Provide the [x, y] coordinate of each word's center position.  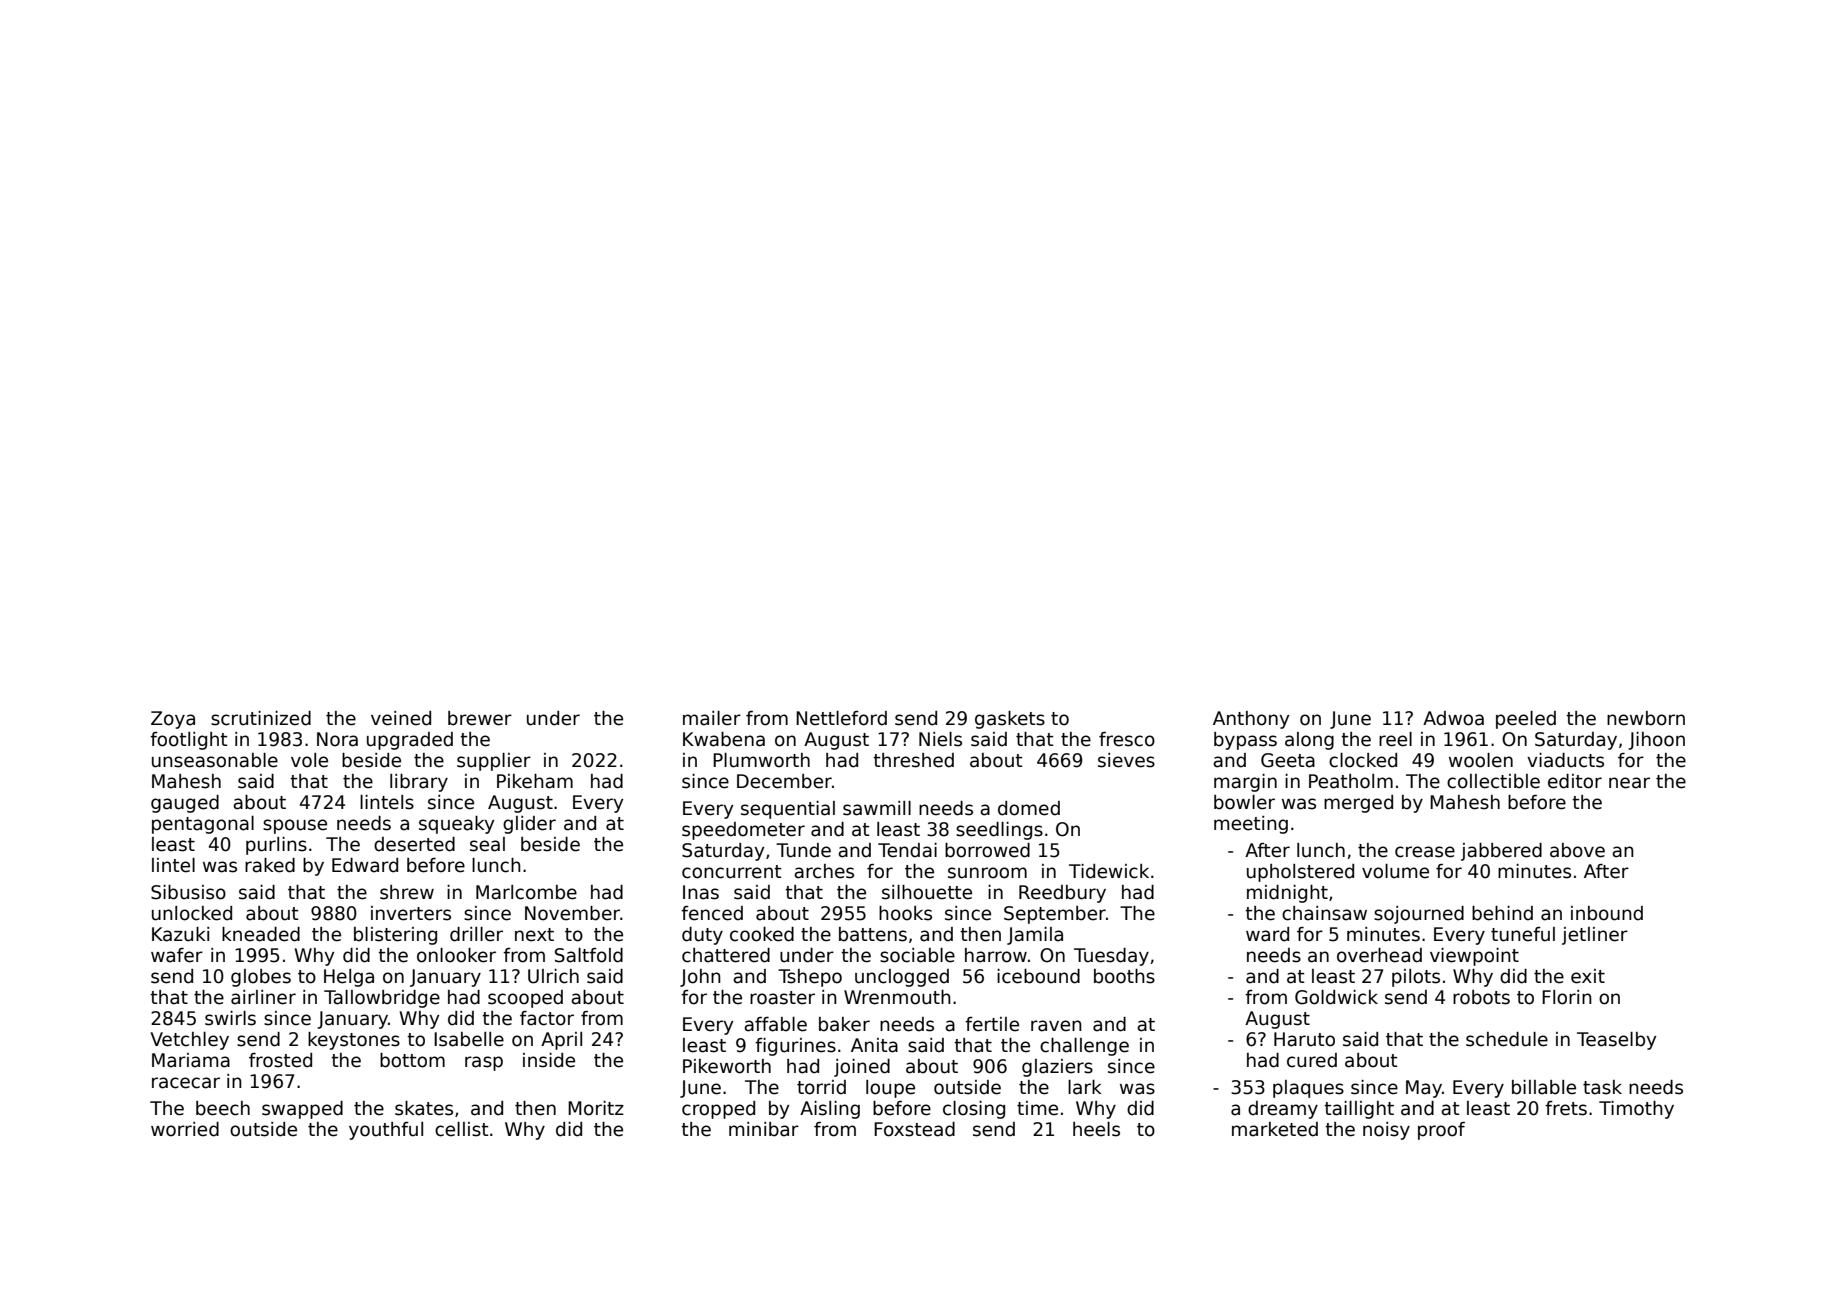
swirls [230, 1018]
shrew [407, 892]
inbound [1607, 913]
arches [824, 871]
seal [487, 844]
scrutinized [261, 718]
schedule [1507, 1039]
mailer [712, 718]
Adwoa [1453, 718]
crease [1425, 852]
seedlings [999, 831]
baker [844, 1024]
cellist [462, 1129]
